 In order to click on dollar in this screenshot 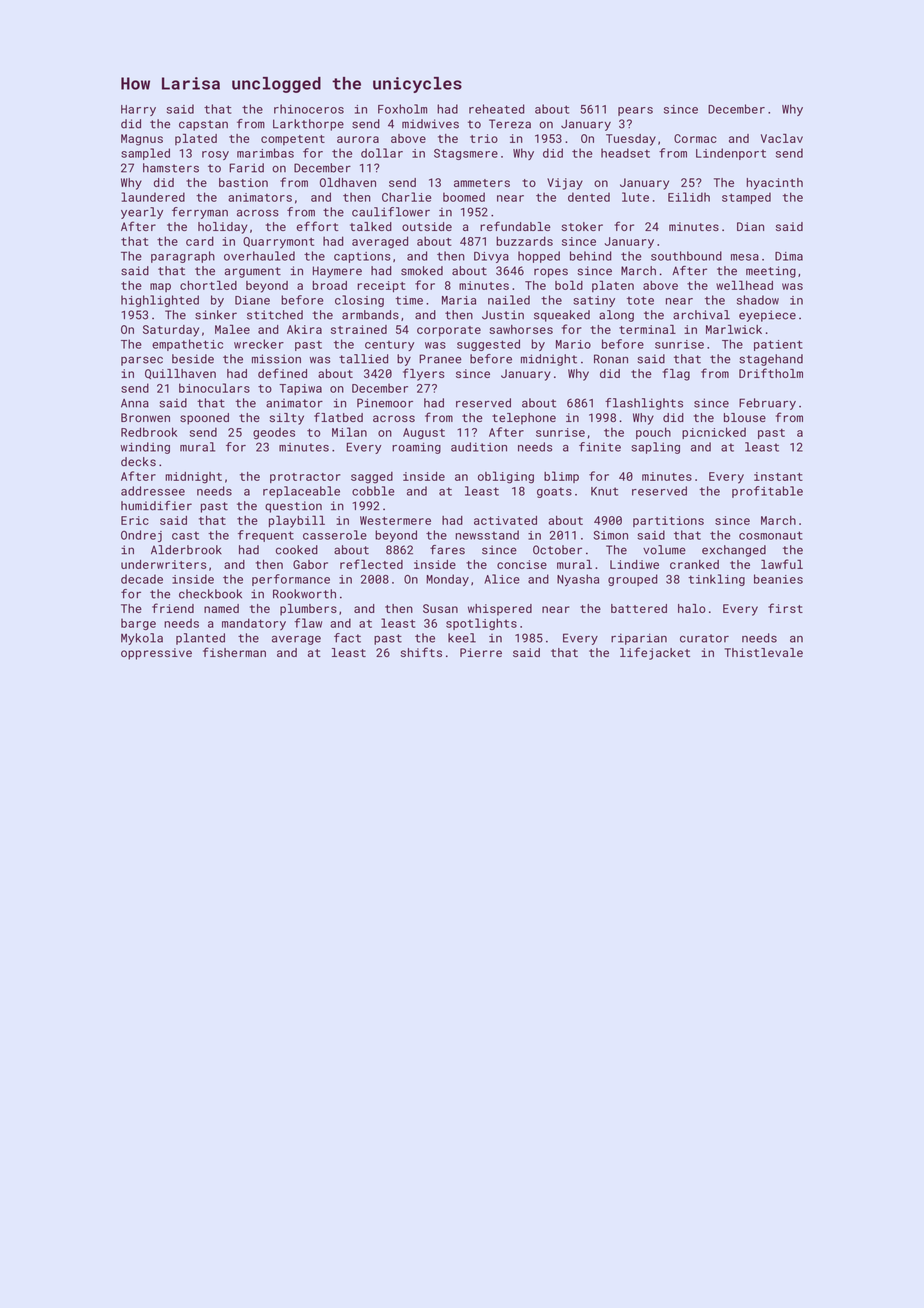, I will do `click(382, 153)`.
